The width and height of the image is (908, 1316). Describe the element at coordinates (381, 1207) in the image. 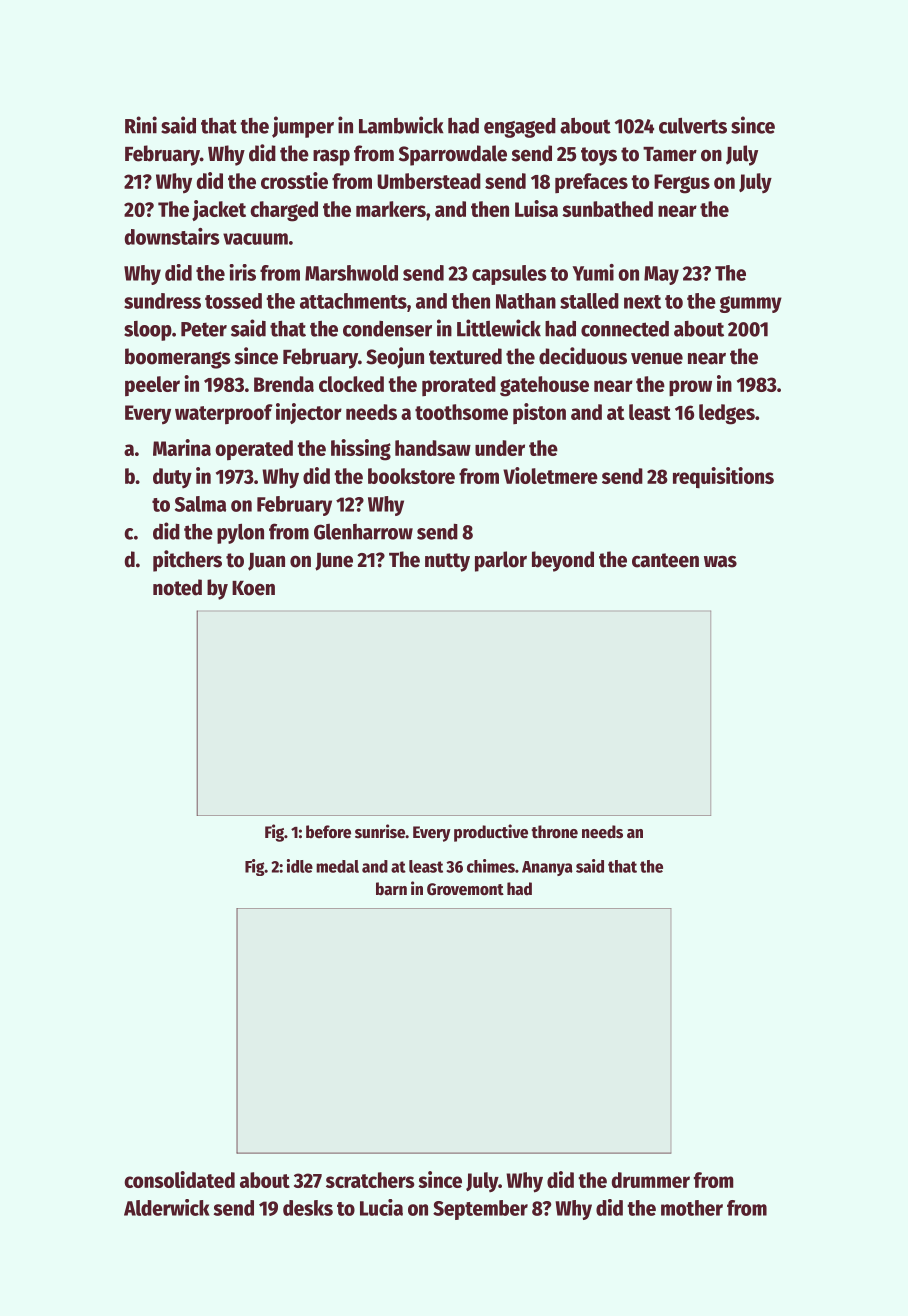

I see `Lucia` at that location.
